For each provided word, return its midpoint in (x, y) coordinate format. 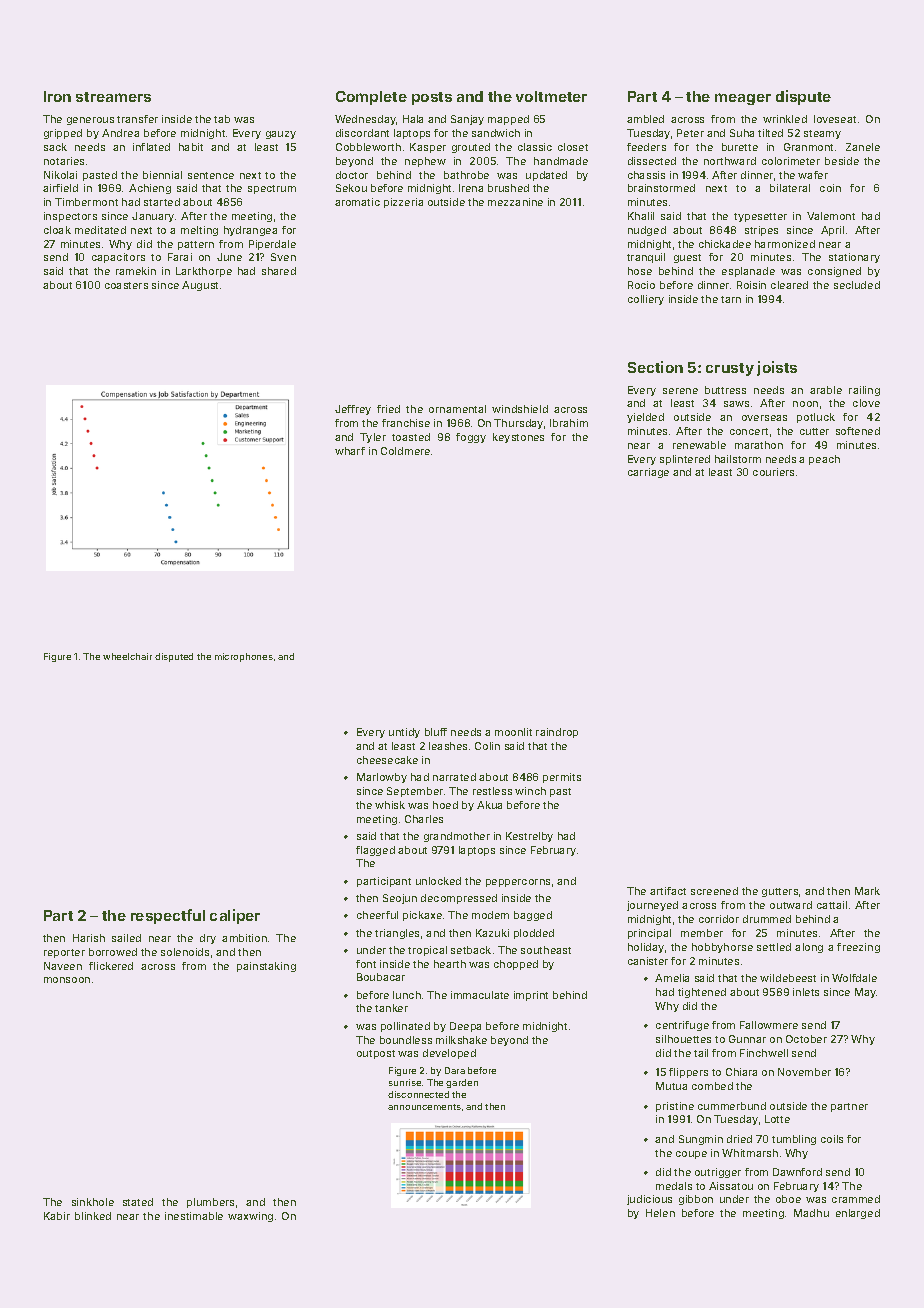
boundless (406, 1040)
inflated (151, 147)
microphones (244, 657)
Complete (371, 98)
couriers (773, 472)
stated (138, 1202)
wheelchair (127, 656)
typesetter (760, 217)
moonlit (513, 732)
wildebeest (788, 978)
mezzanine (515, 202)
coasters (126, 285)
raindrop (557, 733)
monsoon (67, 980)
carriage (648, 473)
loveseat (835, 119)
